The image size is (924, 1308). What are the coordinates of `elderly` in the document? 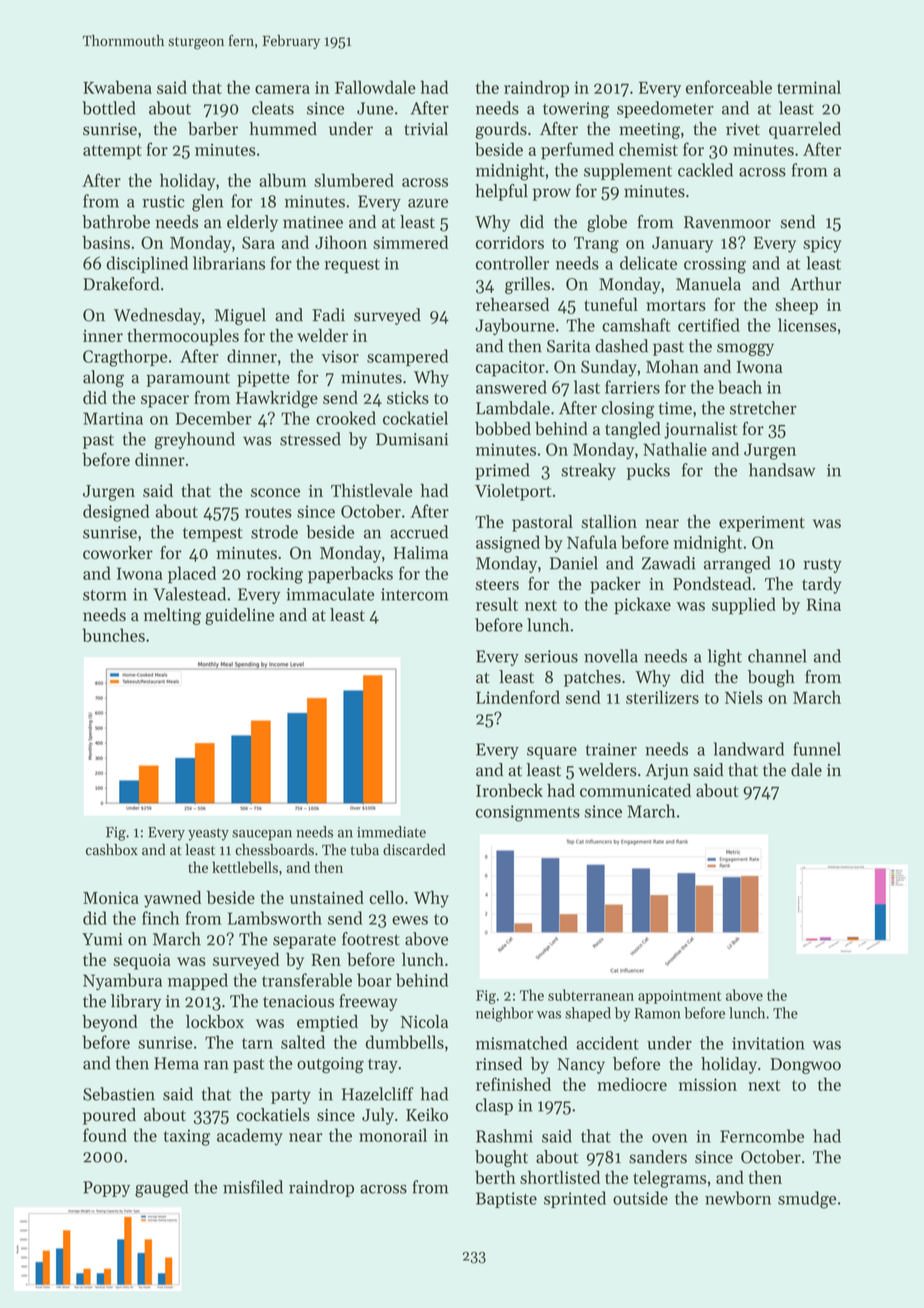 It's located at (252, 223).
